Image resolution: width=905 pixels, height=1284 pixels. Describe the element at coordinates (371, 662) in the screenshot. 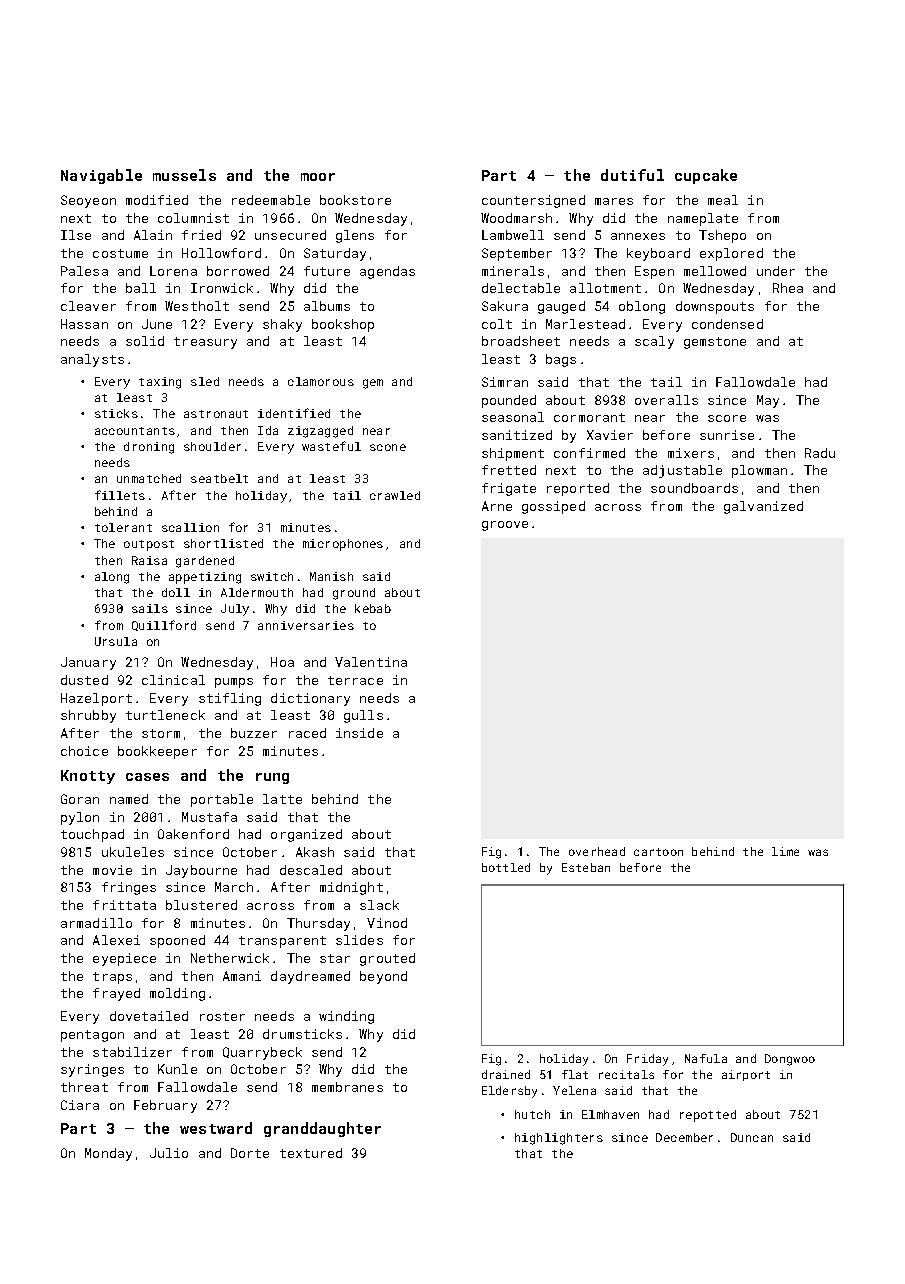

I see `Valentina` at that location.
